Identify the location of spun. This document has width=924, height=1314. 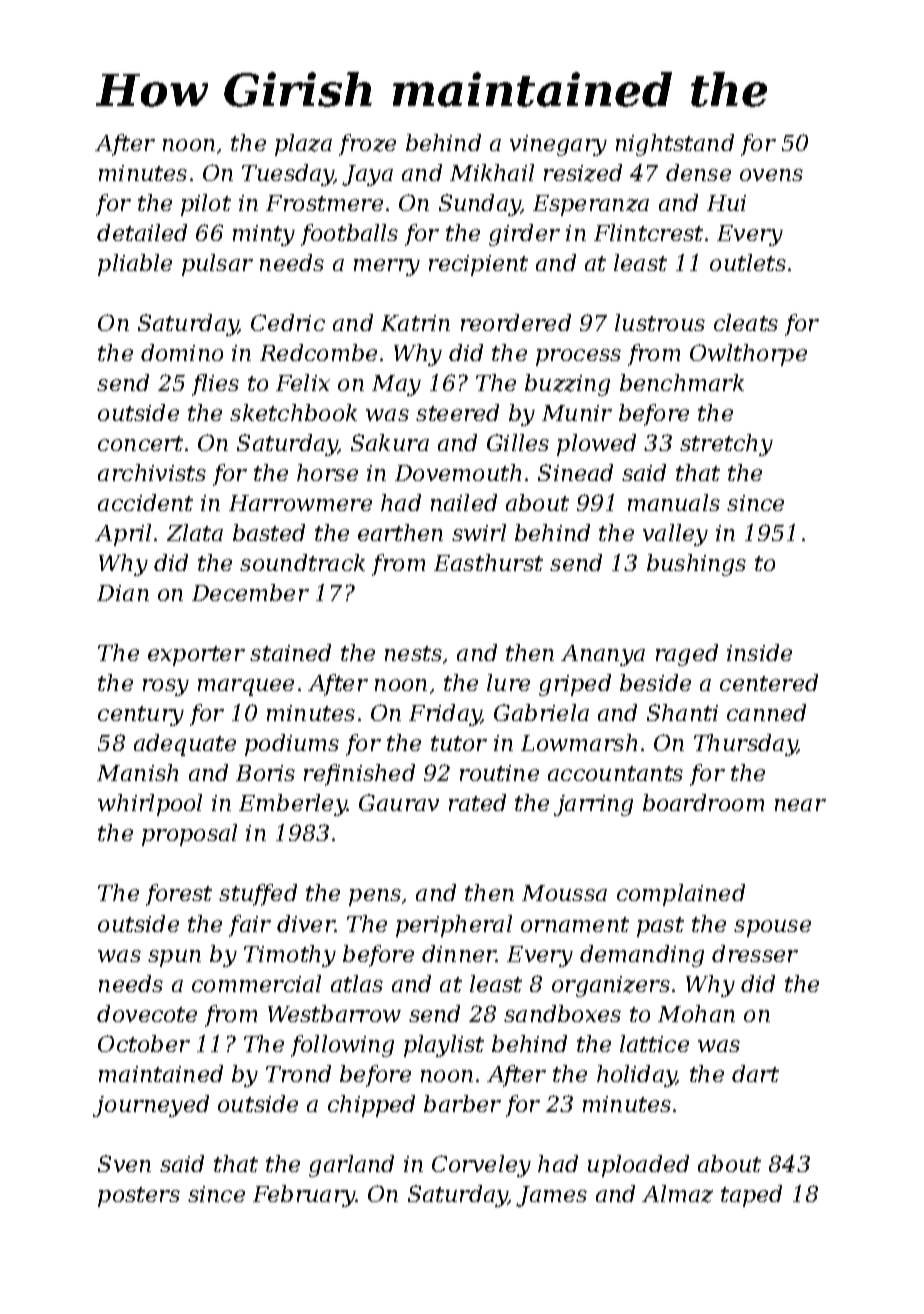
(174, 958).
